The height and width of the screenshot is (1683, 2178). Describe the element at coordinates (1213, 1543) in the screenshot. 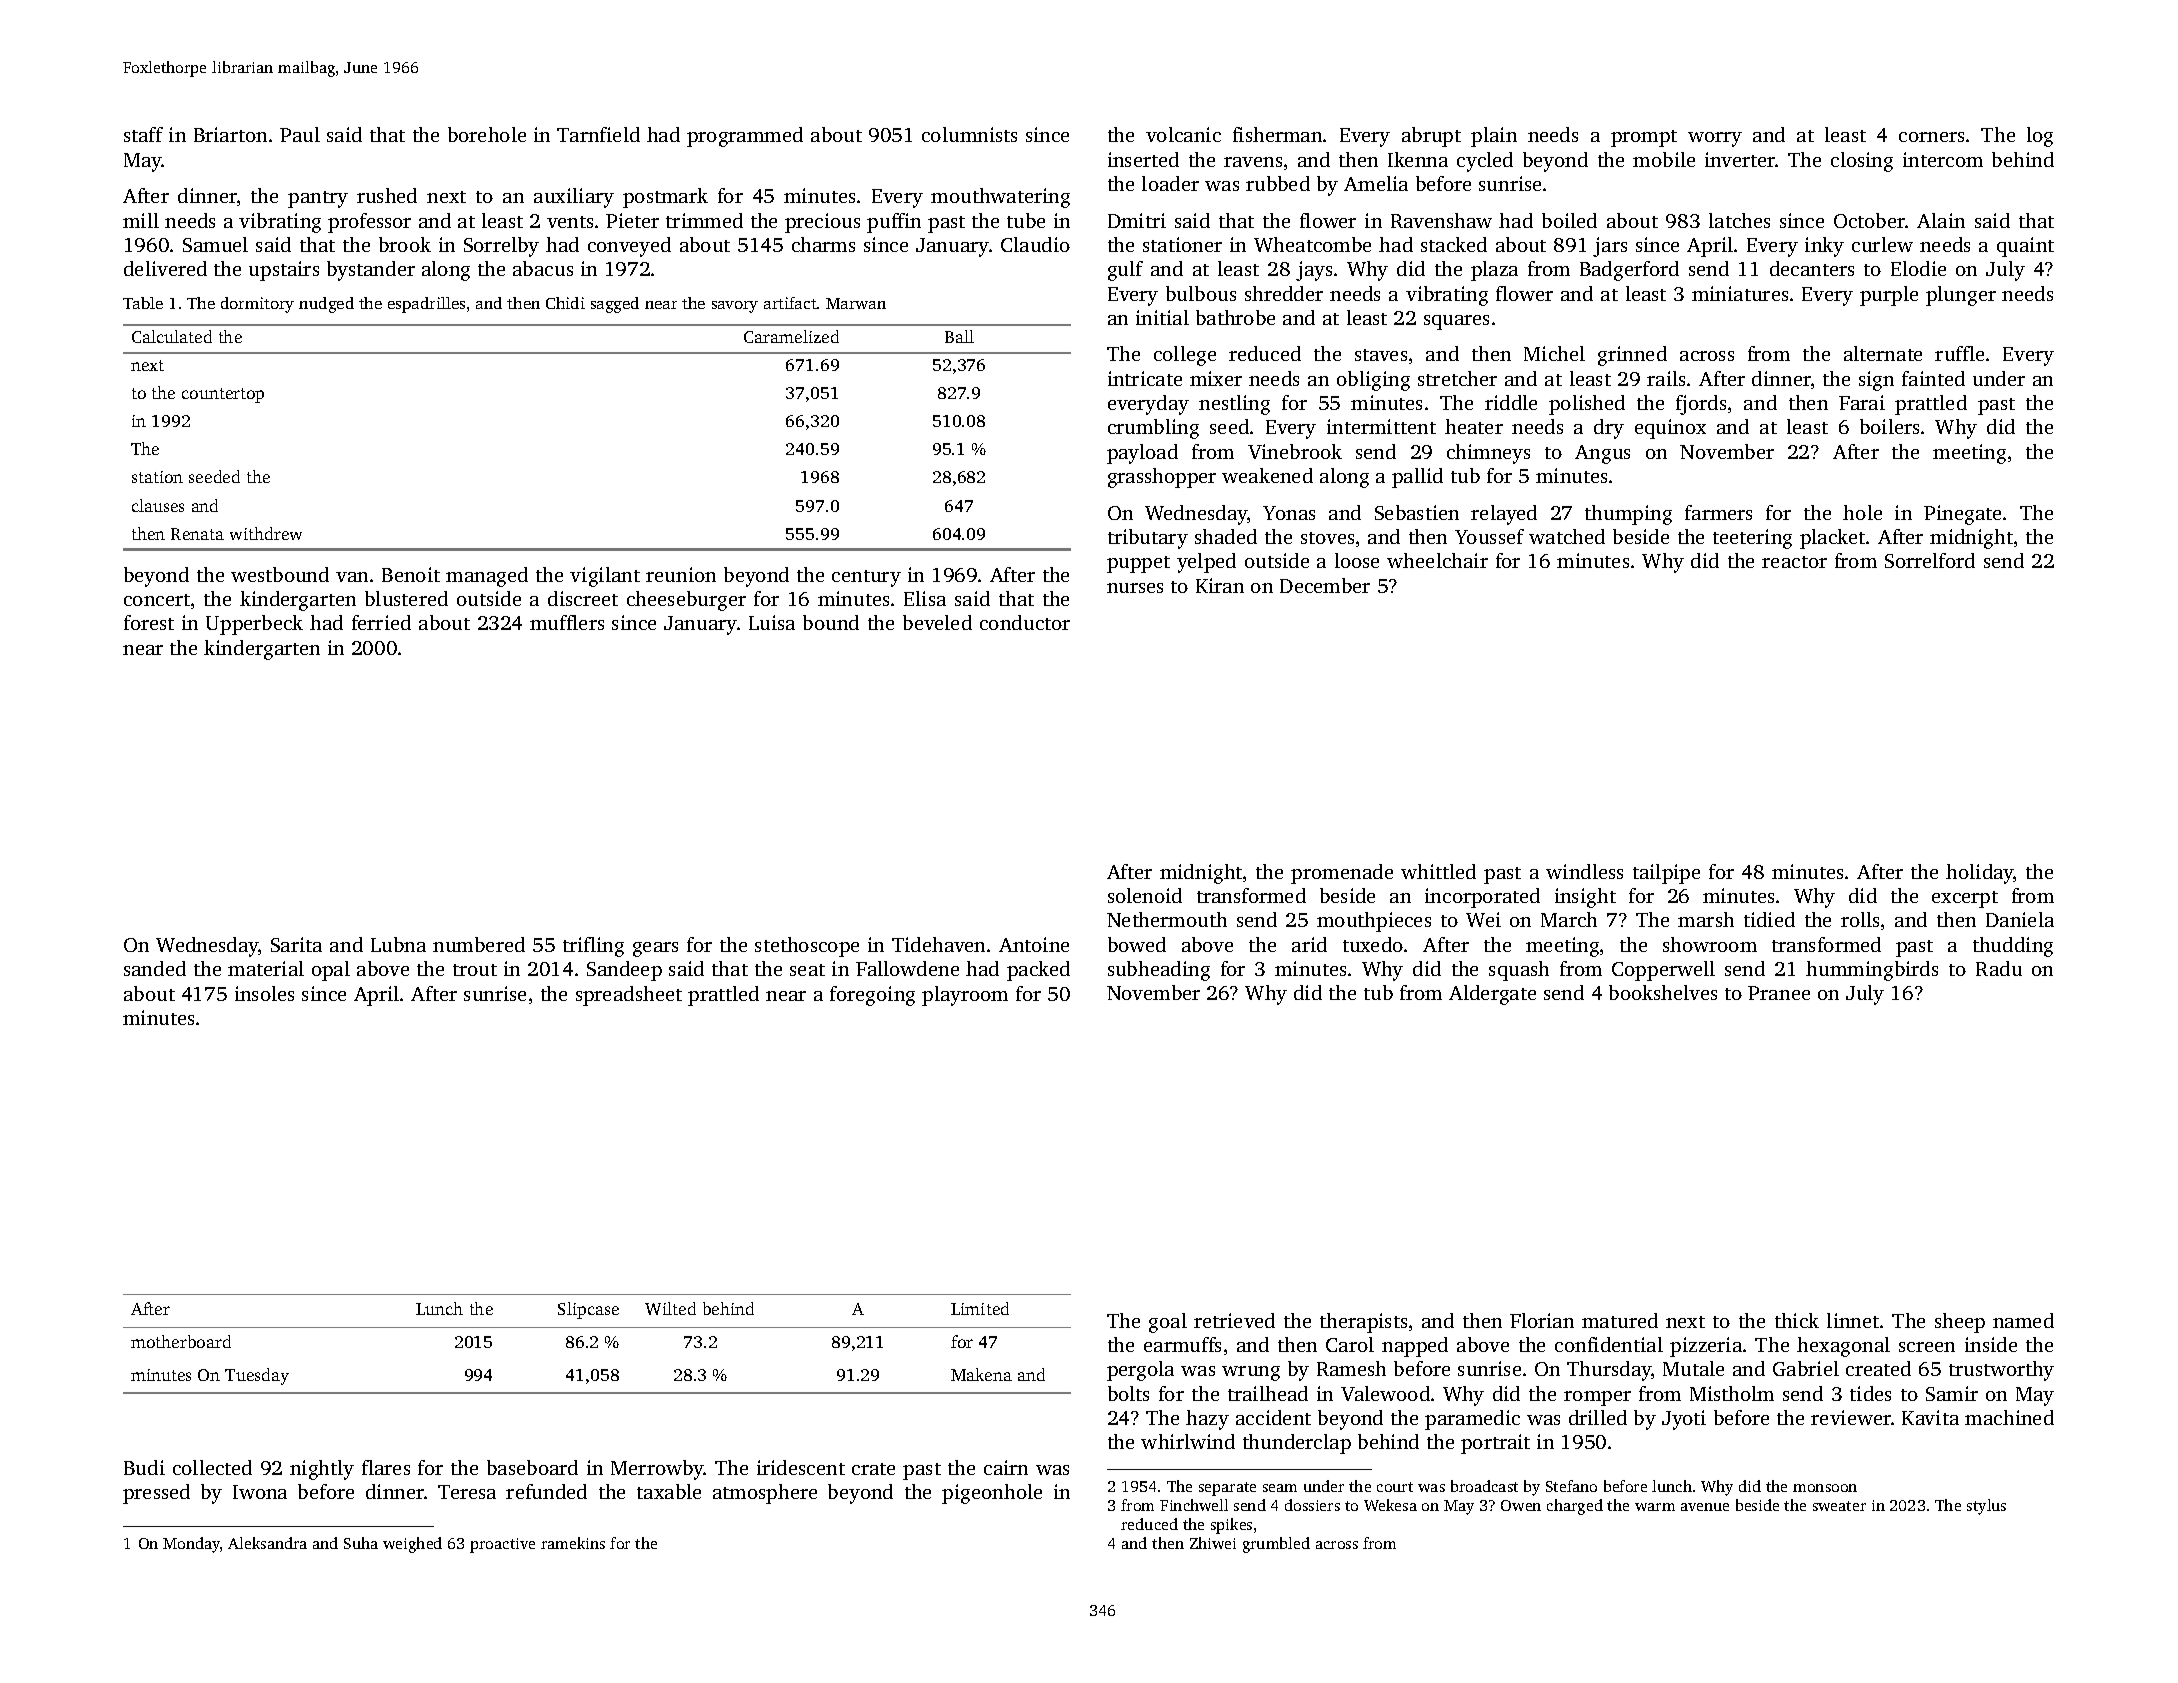

I see `Zhiwei` at that location.
